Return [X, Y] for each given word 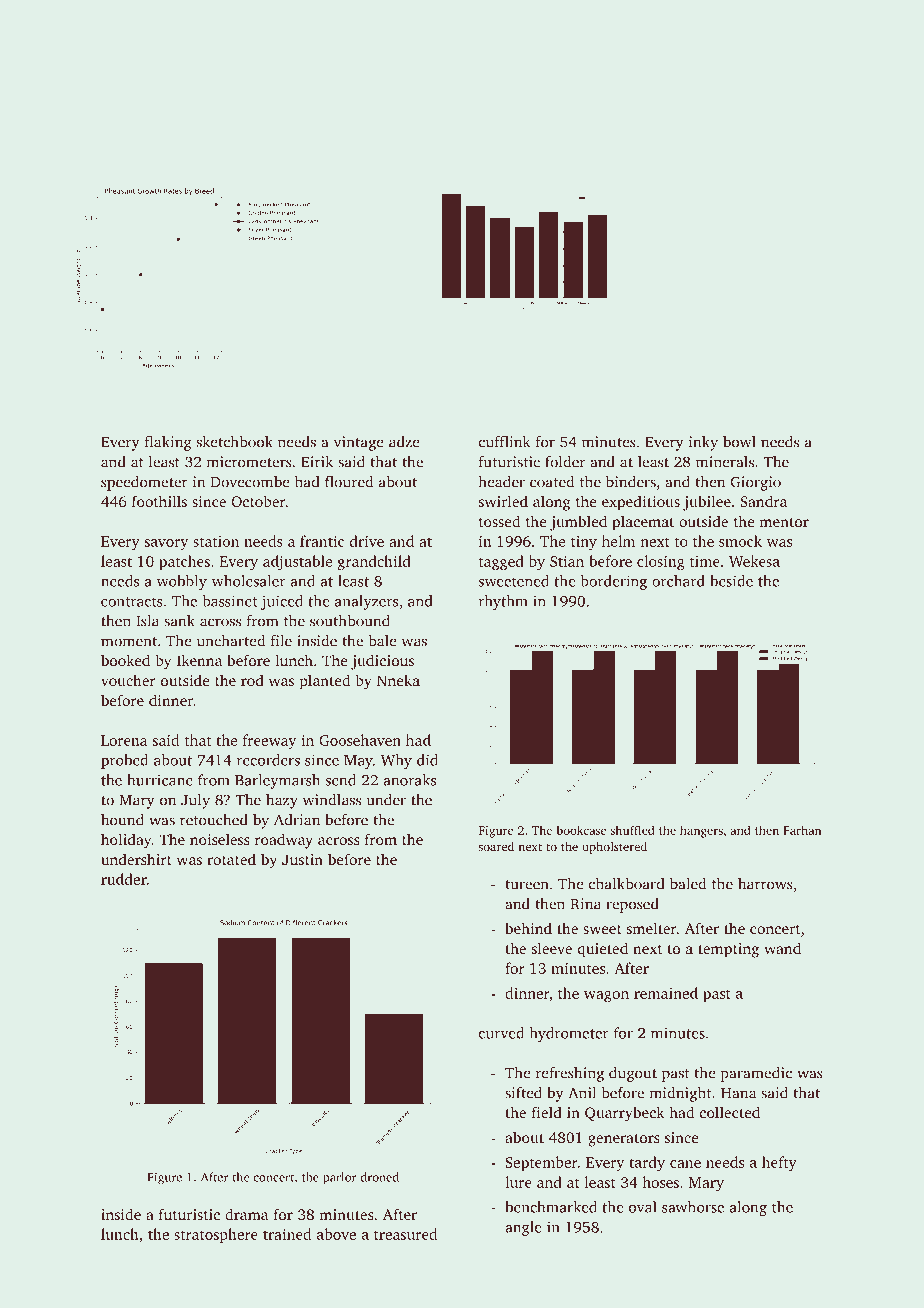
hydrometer [569, 1034]
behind [528, 928]
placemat [643, 523]
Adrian [297, 820]
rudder [124, 879]
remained [666, 993]
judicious [382, 662]
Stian [567, 561]
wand [782, 948]
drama [246, 1214]
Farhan [802, 830]
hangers [701, 831]
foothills [159, 501]
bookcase [581, 830]
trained [287, 1234]
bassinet [230, 601]
